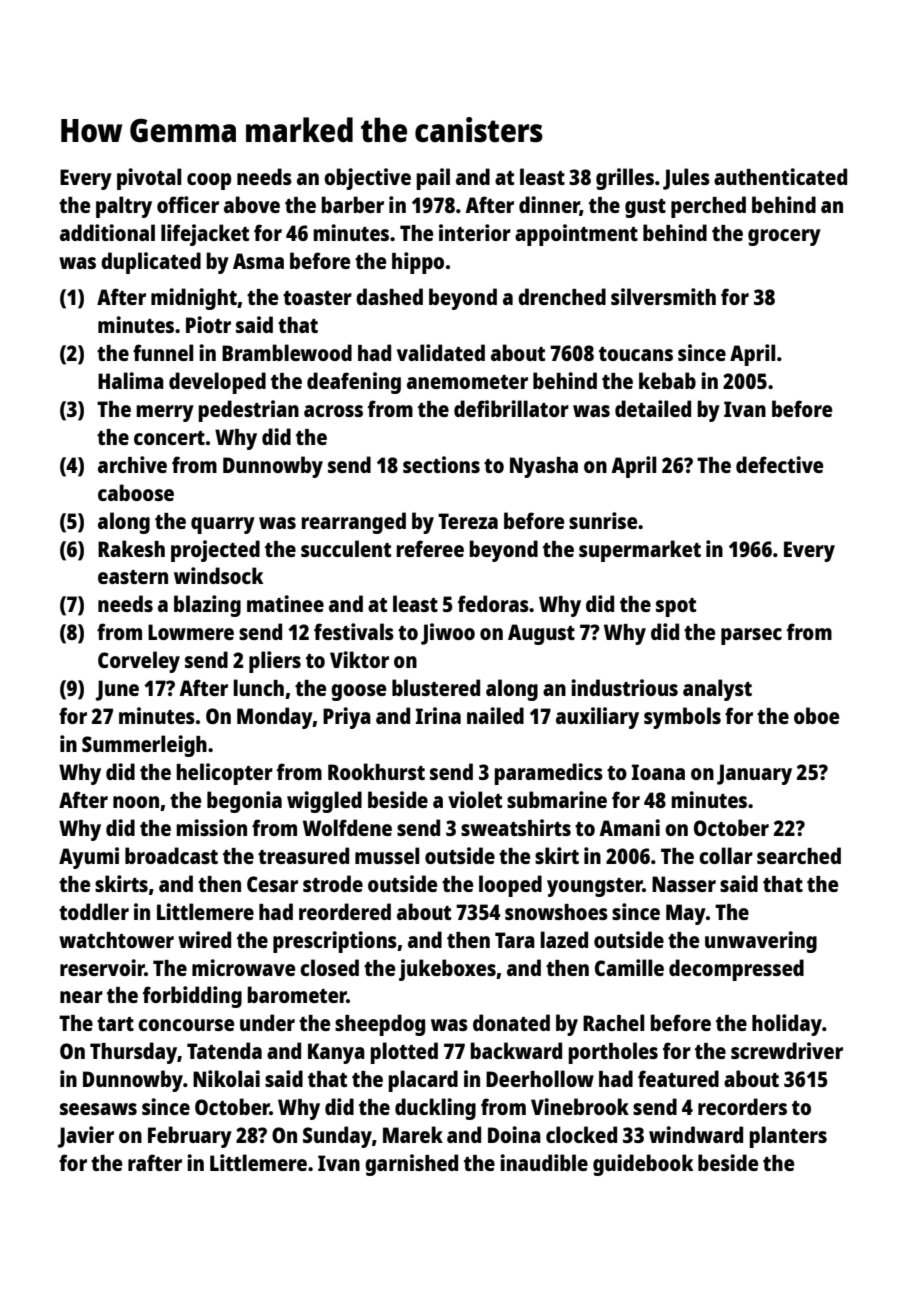  What do you see at coordinates (337, 1137) in the screenshot?
I see `Sunday` at bounding box center [337, 1137].
